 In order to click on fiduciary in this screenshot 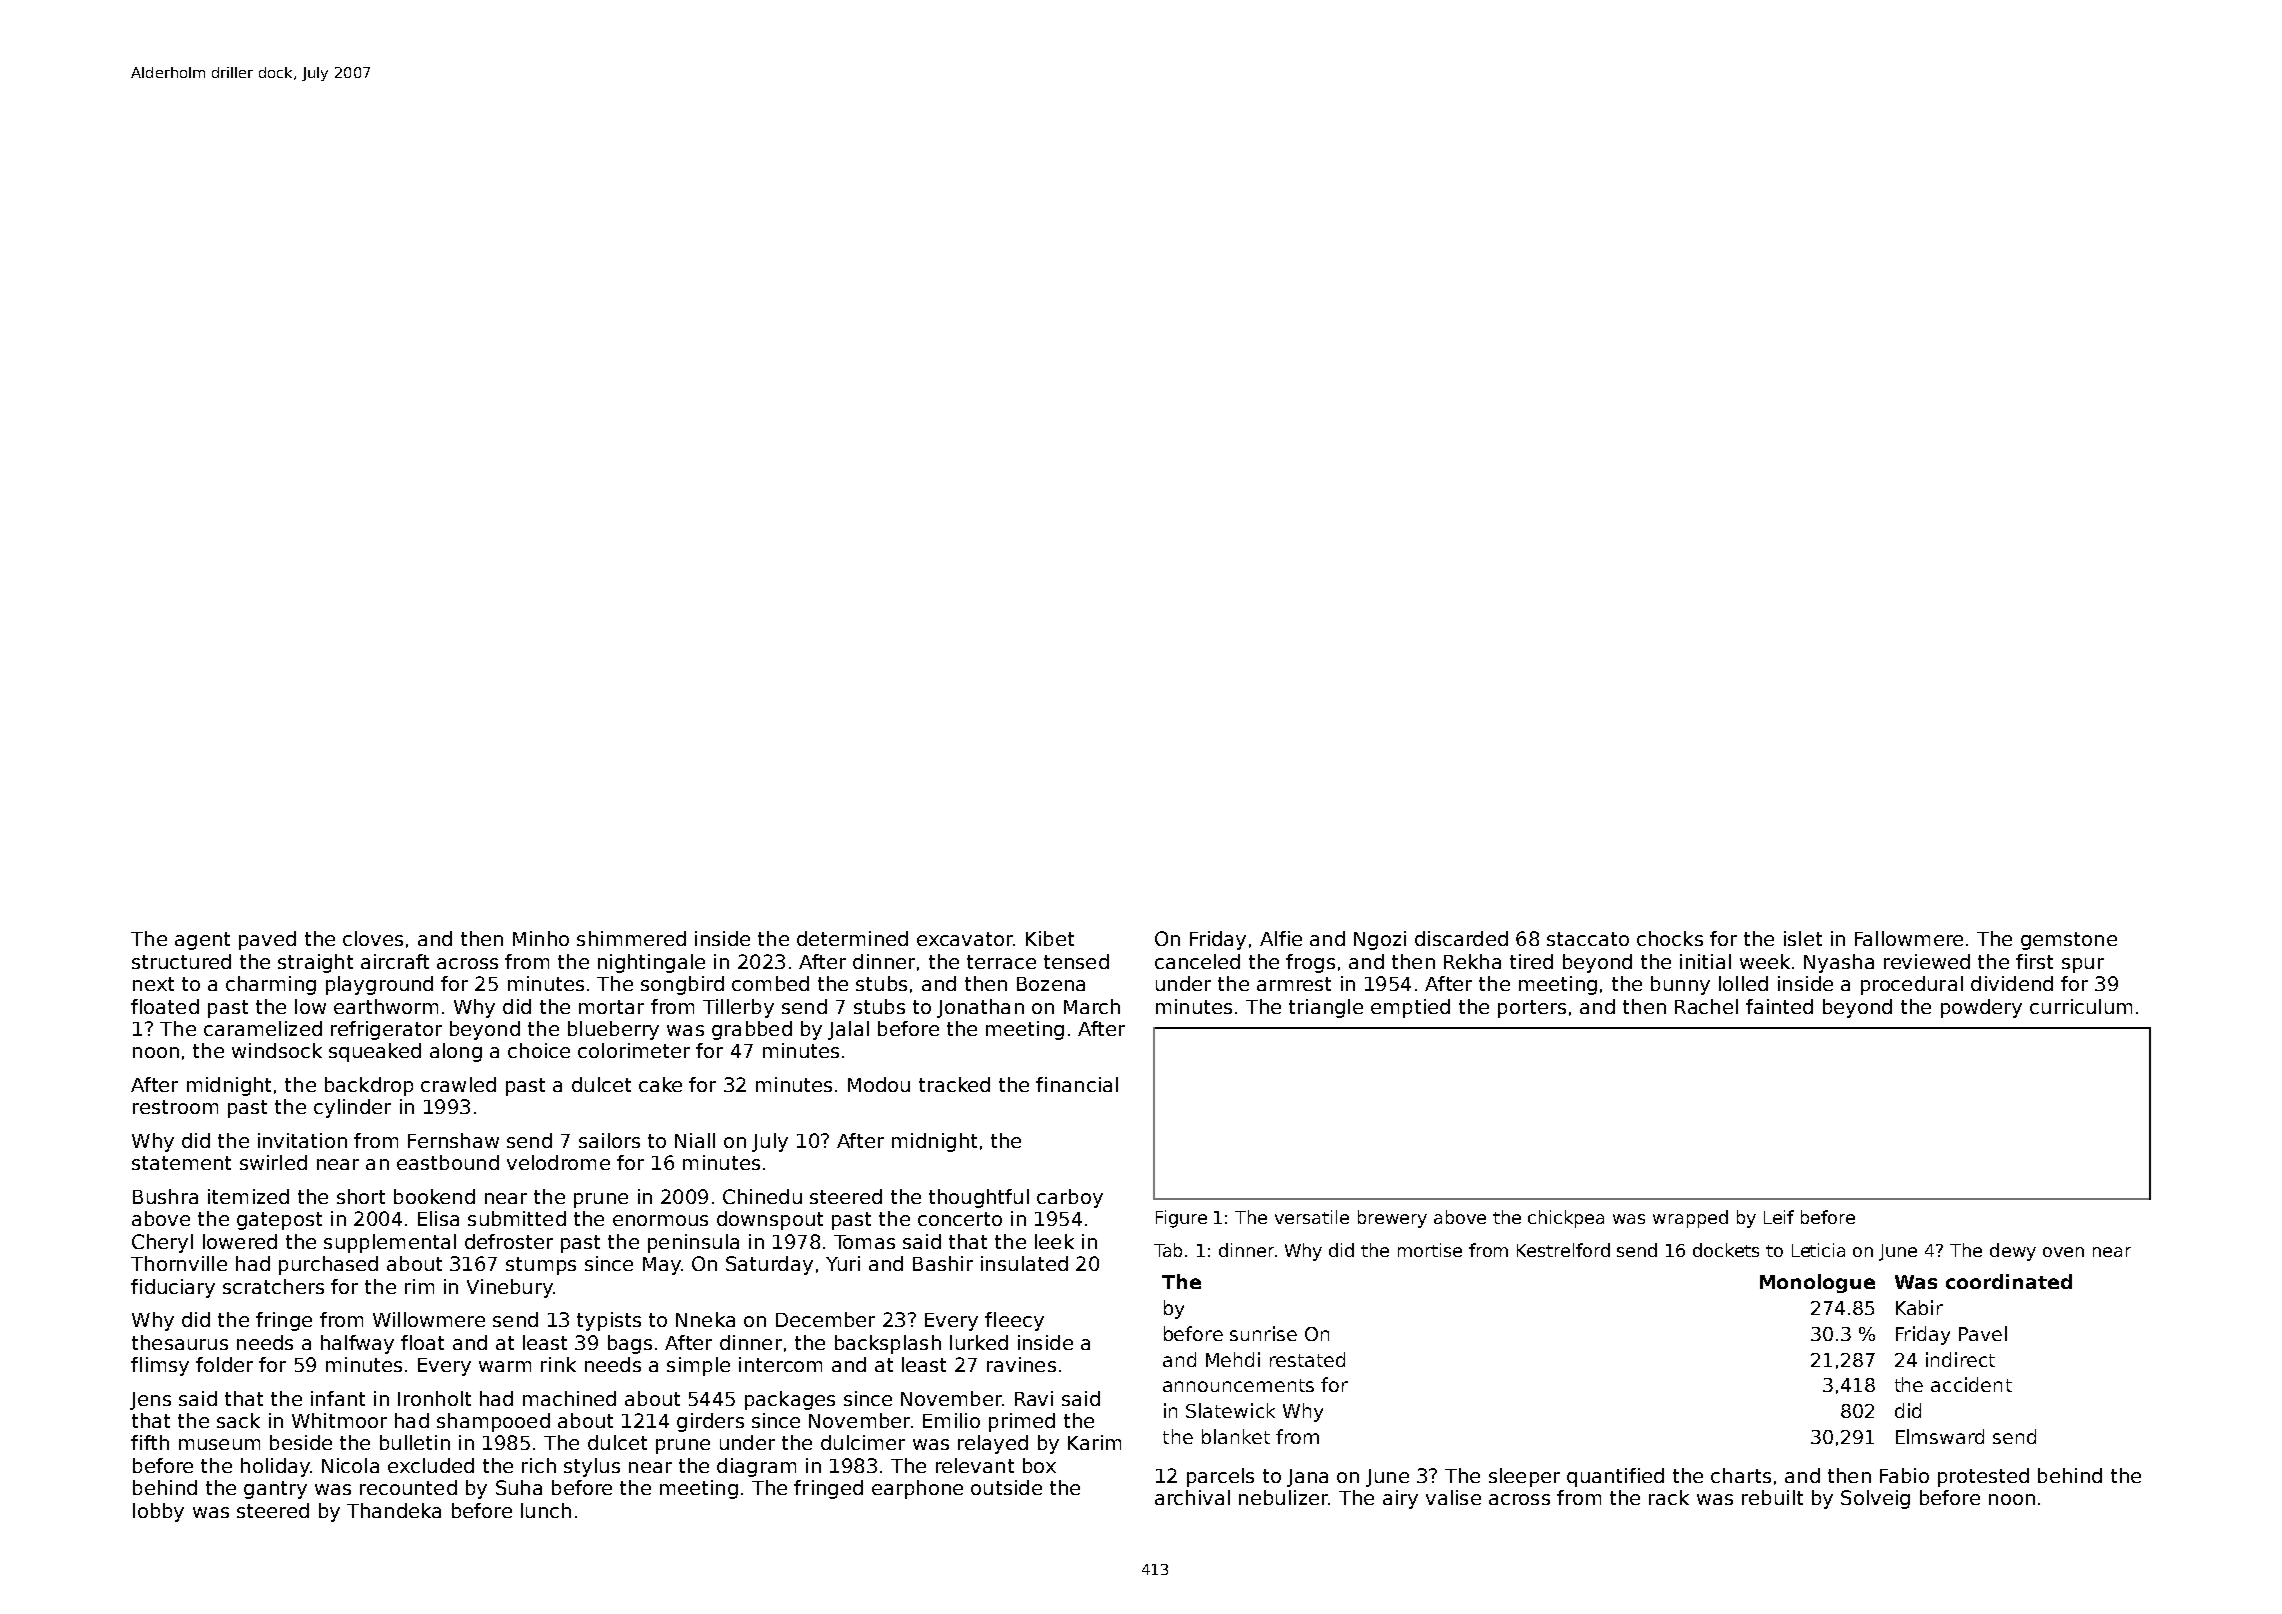, I will do `click(173, 1288)`.
